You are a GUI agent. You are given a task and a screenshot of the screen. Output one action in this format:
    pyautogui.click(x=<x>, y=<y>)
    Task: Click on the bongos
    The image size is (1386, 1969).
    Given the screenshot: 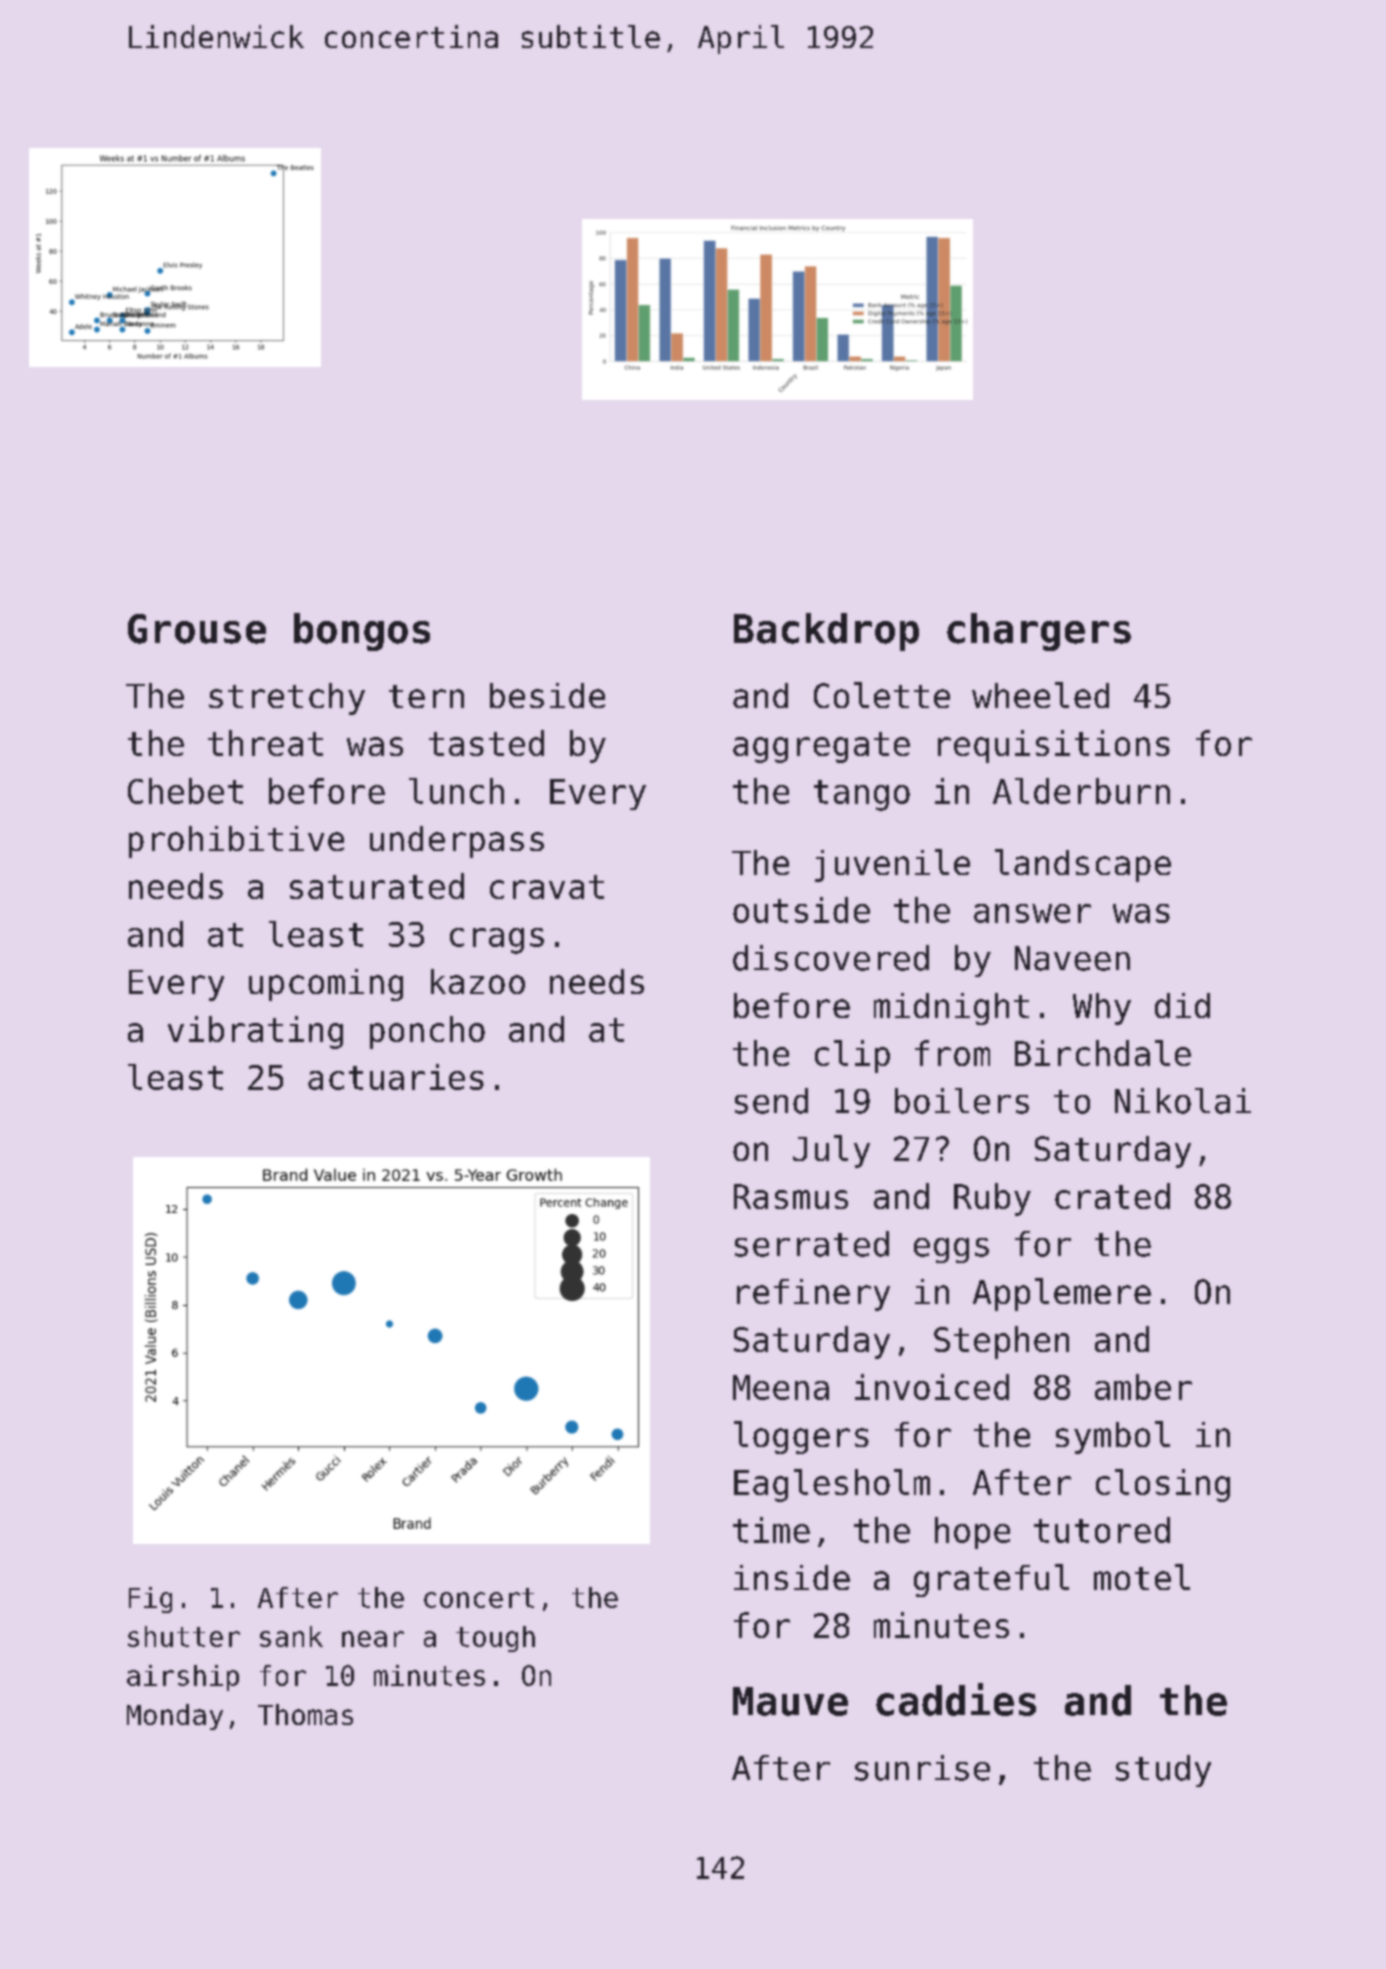 What is the action you would take?
    pyautogui.click(x=362, y=632)
